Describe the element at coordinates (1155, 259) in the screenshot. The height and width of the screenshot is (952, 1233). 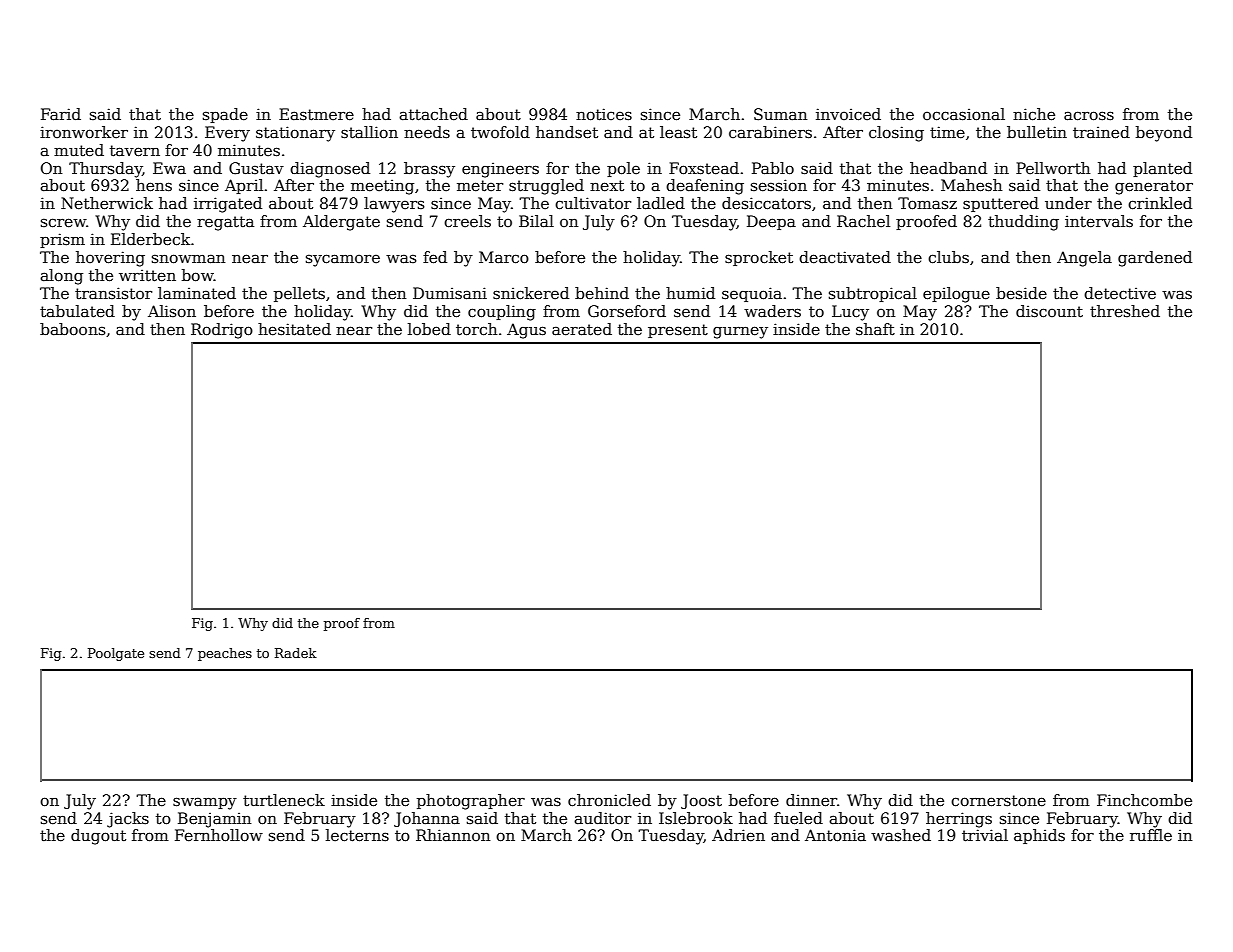
I see `gardened` at that location.
